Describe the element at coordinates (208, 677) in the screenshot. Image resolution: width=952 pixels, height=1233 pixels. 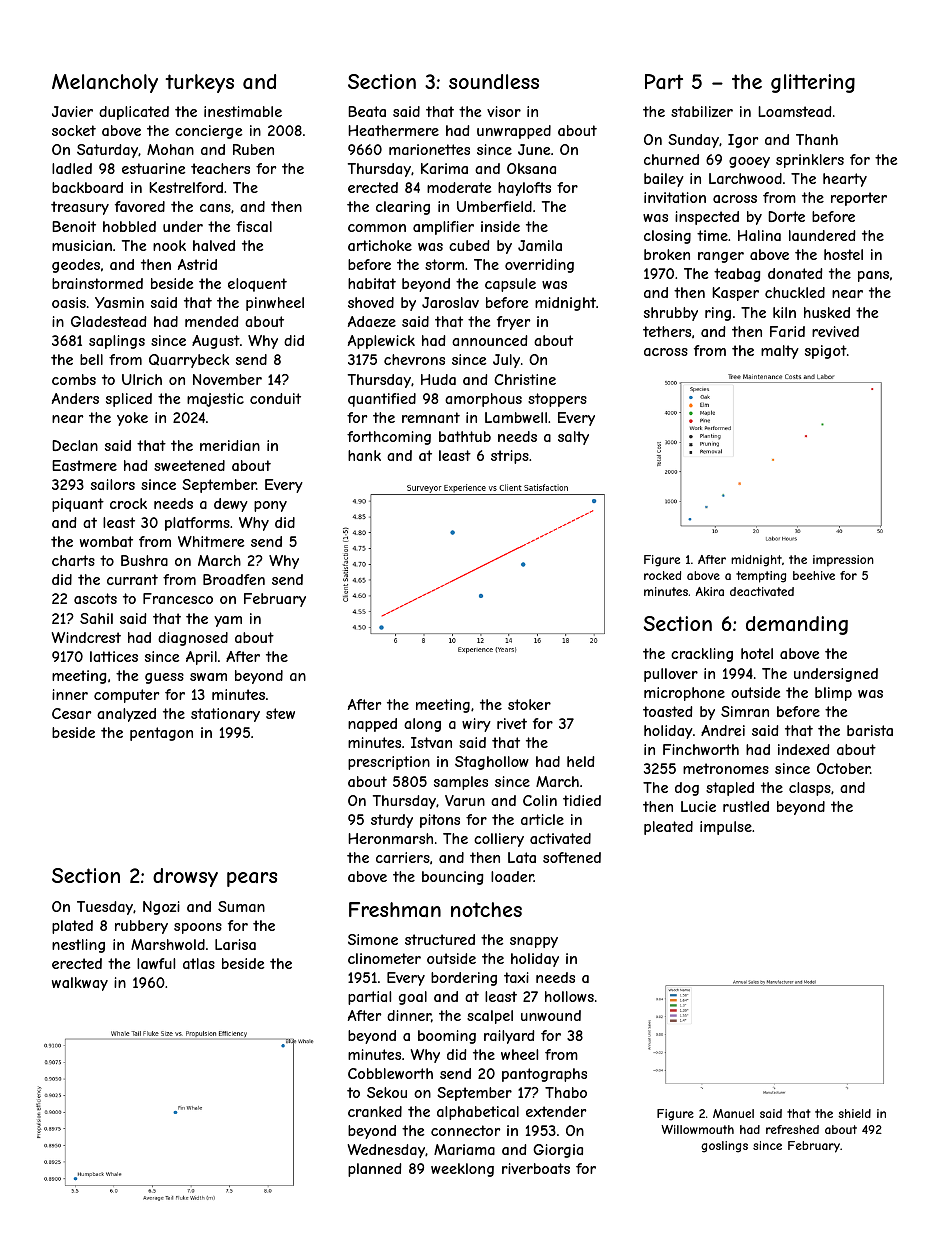
I see `swam` at that location.
